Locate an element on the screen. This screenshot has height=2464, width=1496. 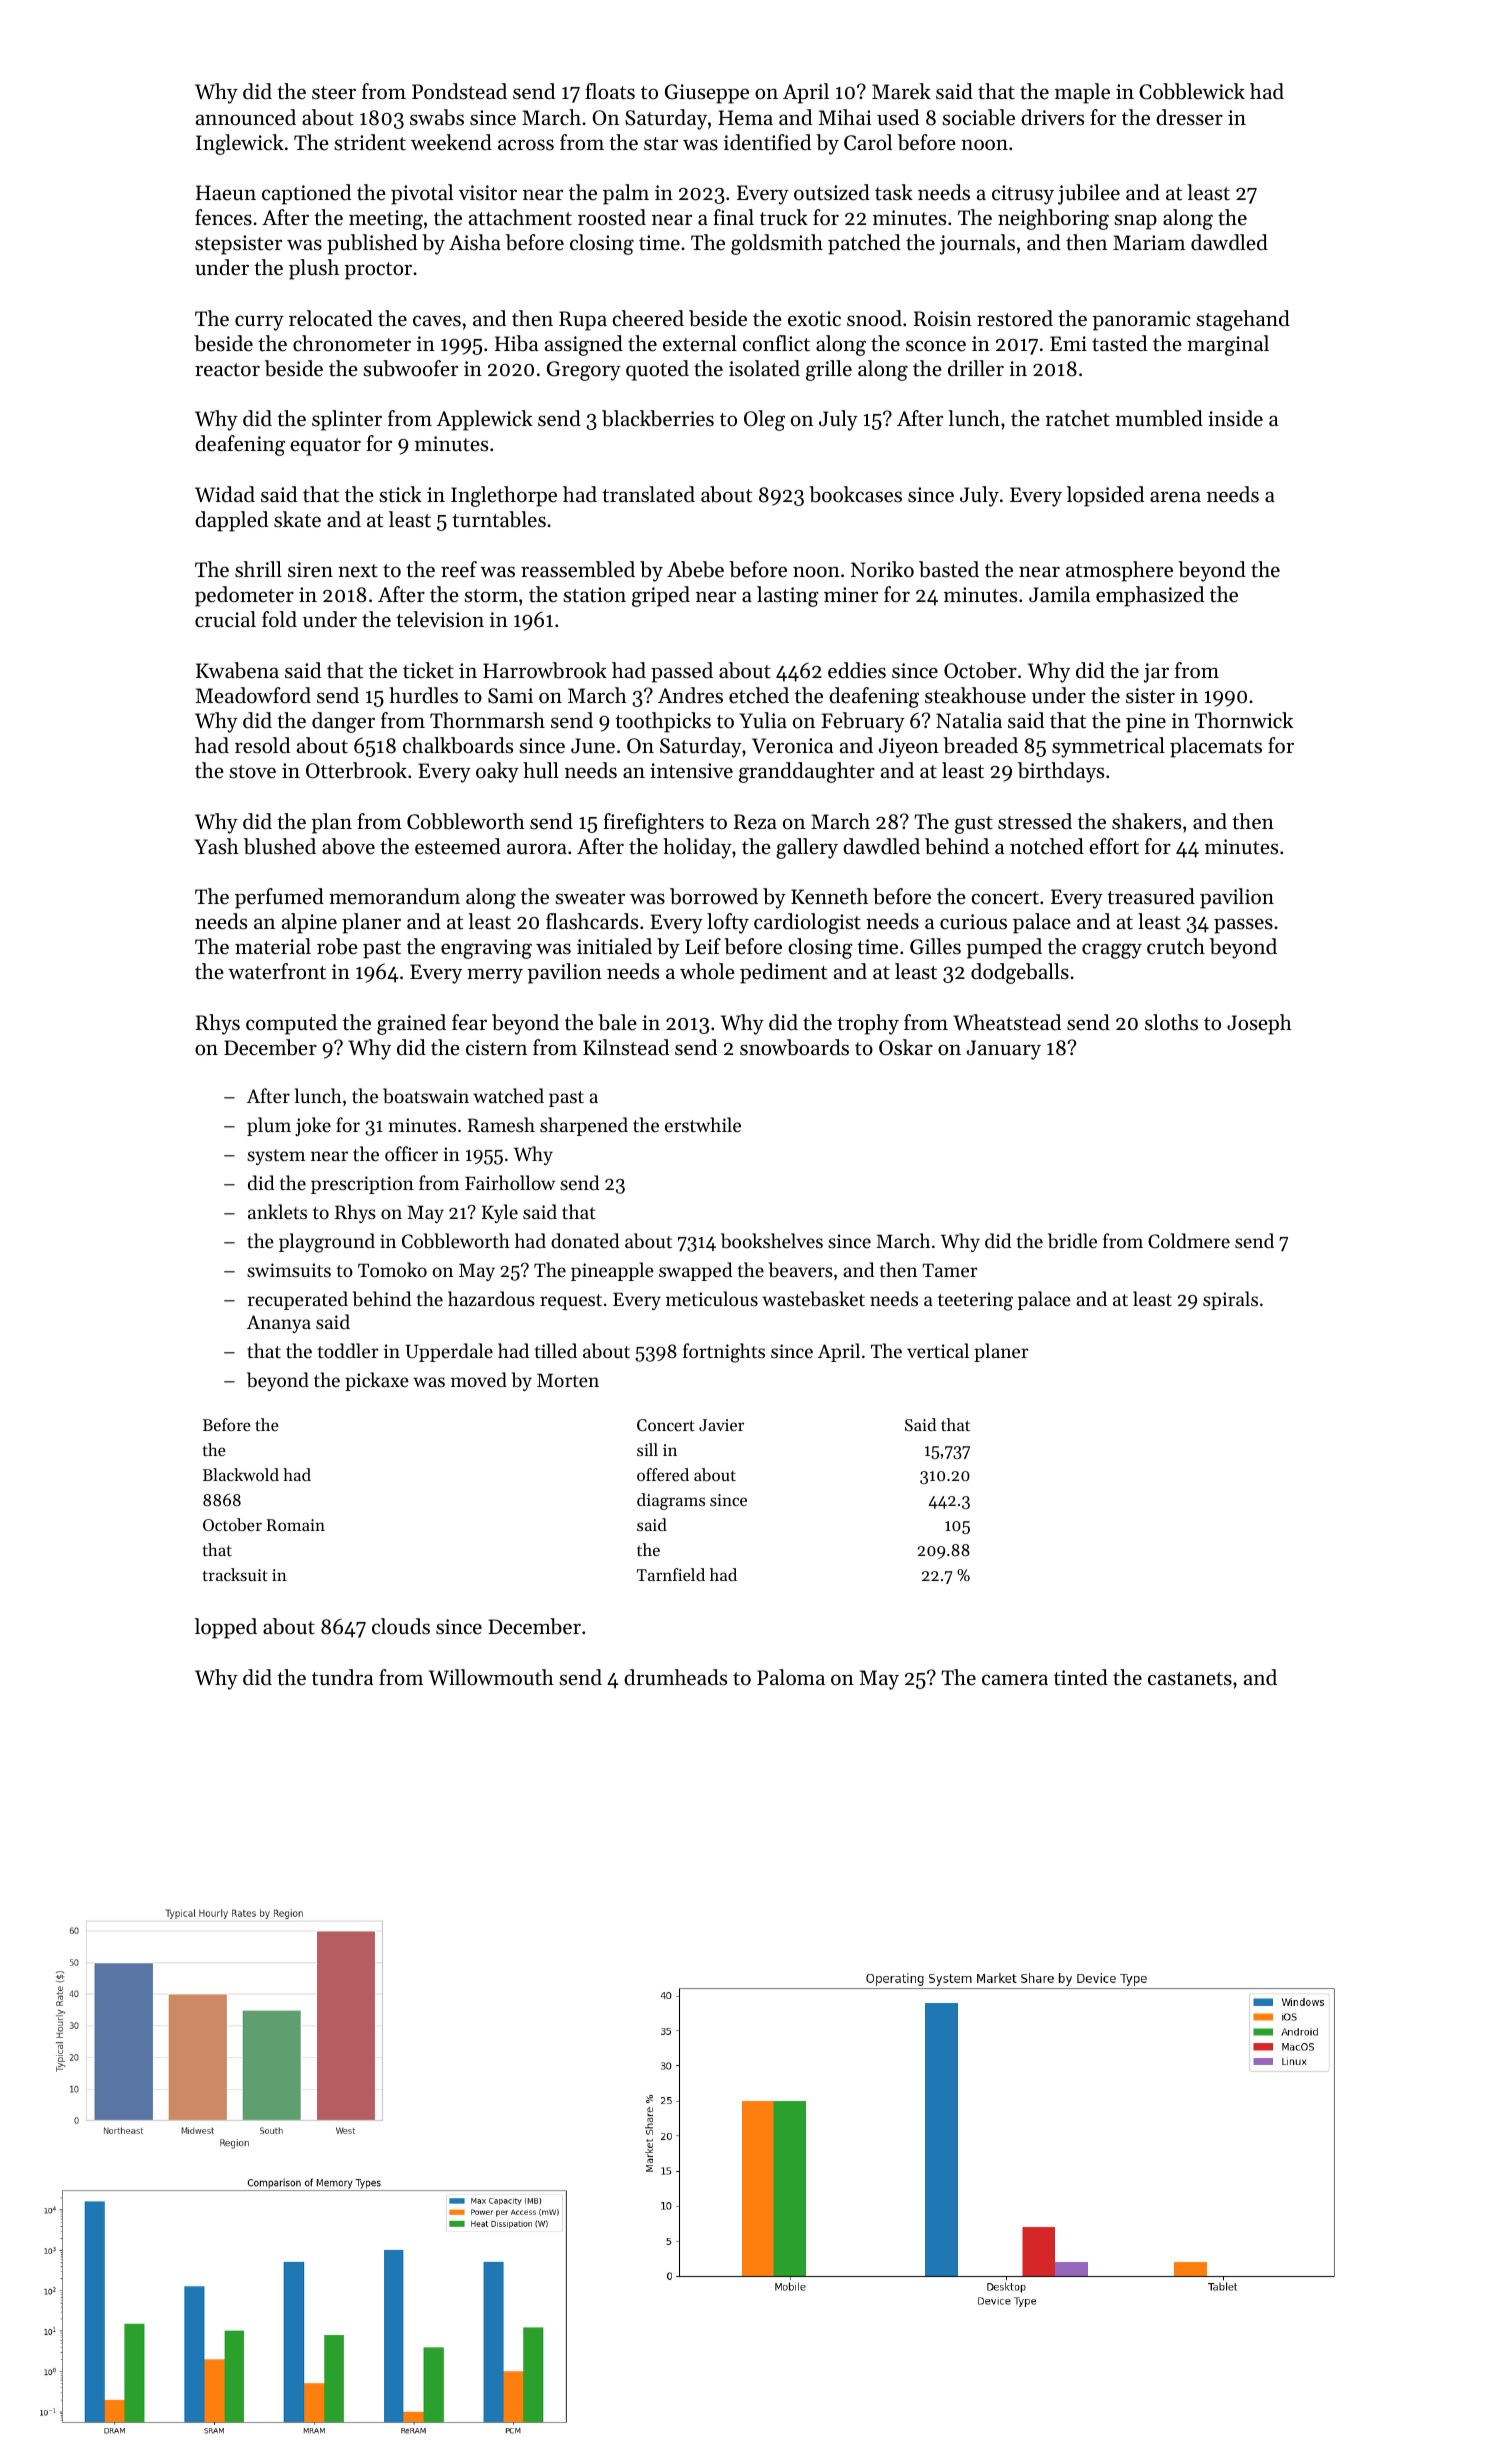
playground is located at coordinates (327, 1243).
